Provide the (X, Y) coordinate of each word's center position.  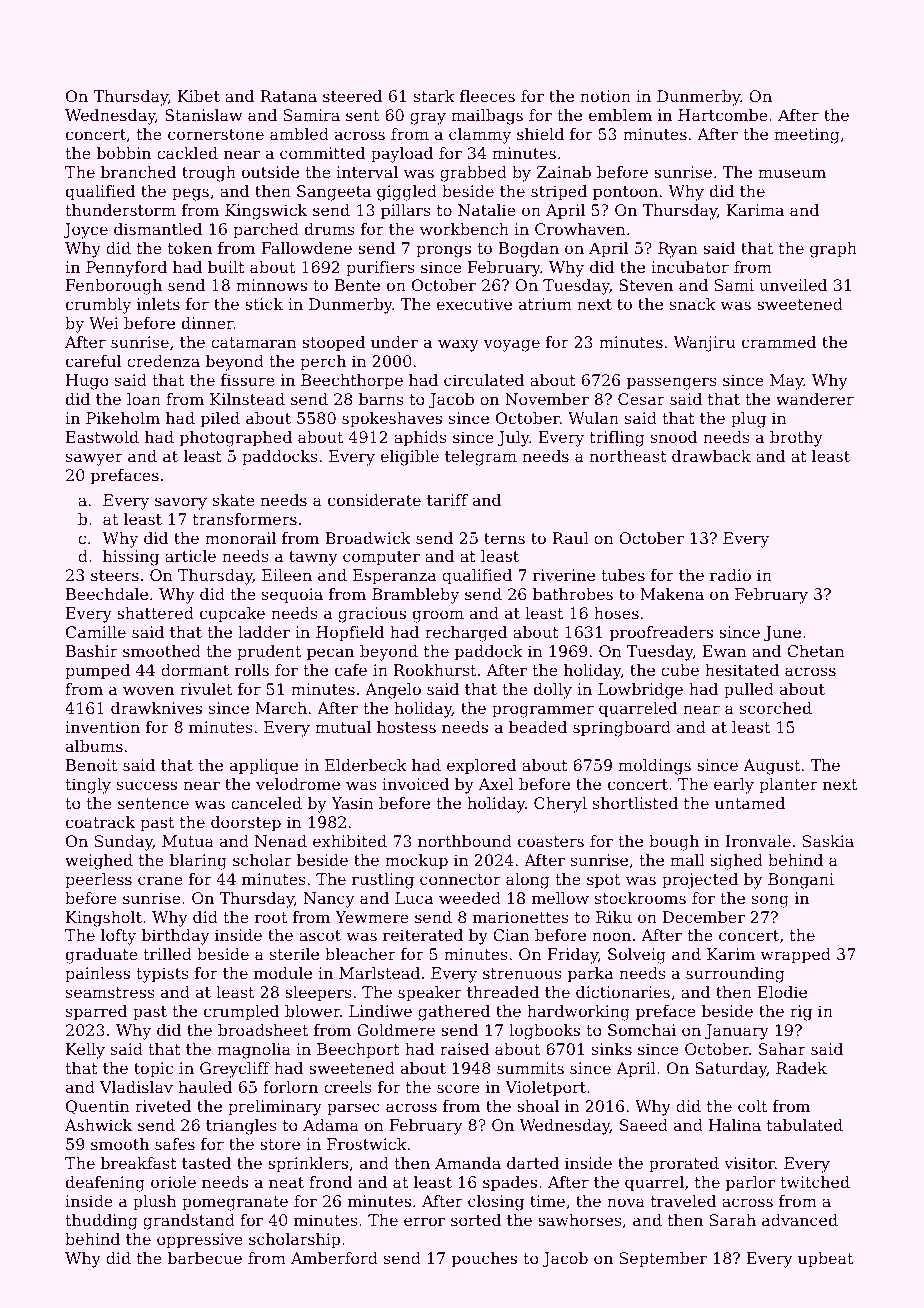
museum (792, 173)
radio (730, 575)
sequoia (292, 596)
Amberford (334, 1258)
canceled (266, 803)
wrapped (795, 956)
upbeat (825, 1260)
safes (175, 1144)
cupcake (232, 615)
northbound (465, 841)
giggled (407, 193)
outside (270, 172)
